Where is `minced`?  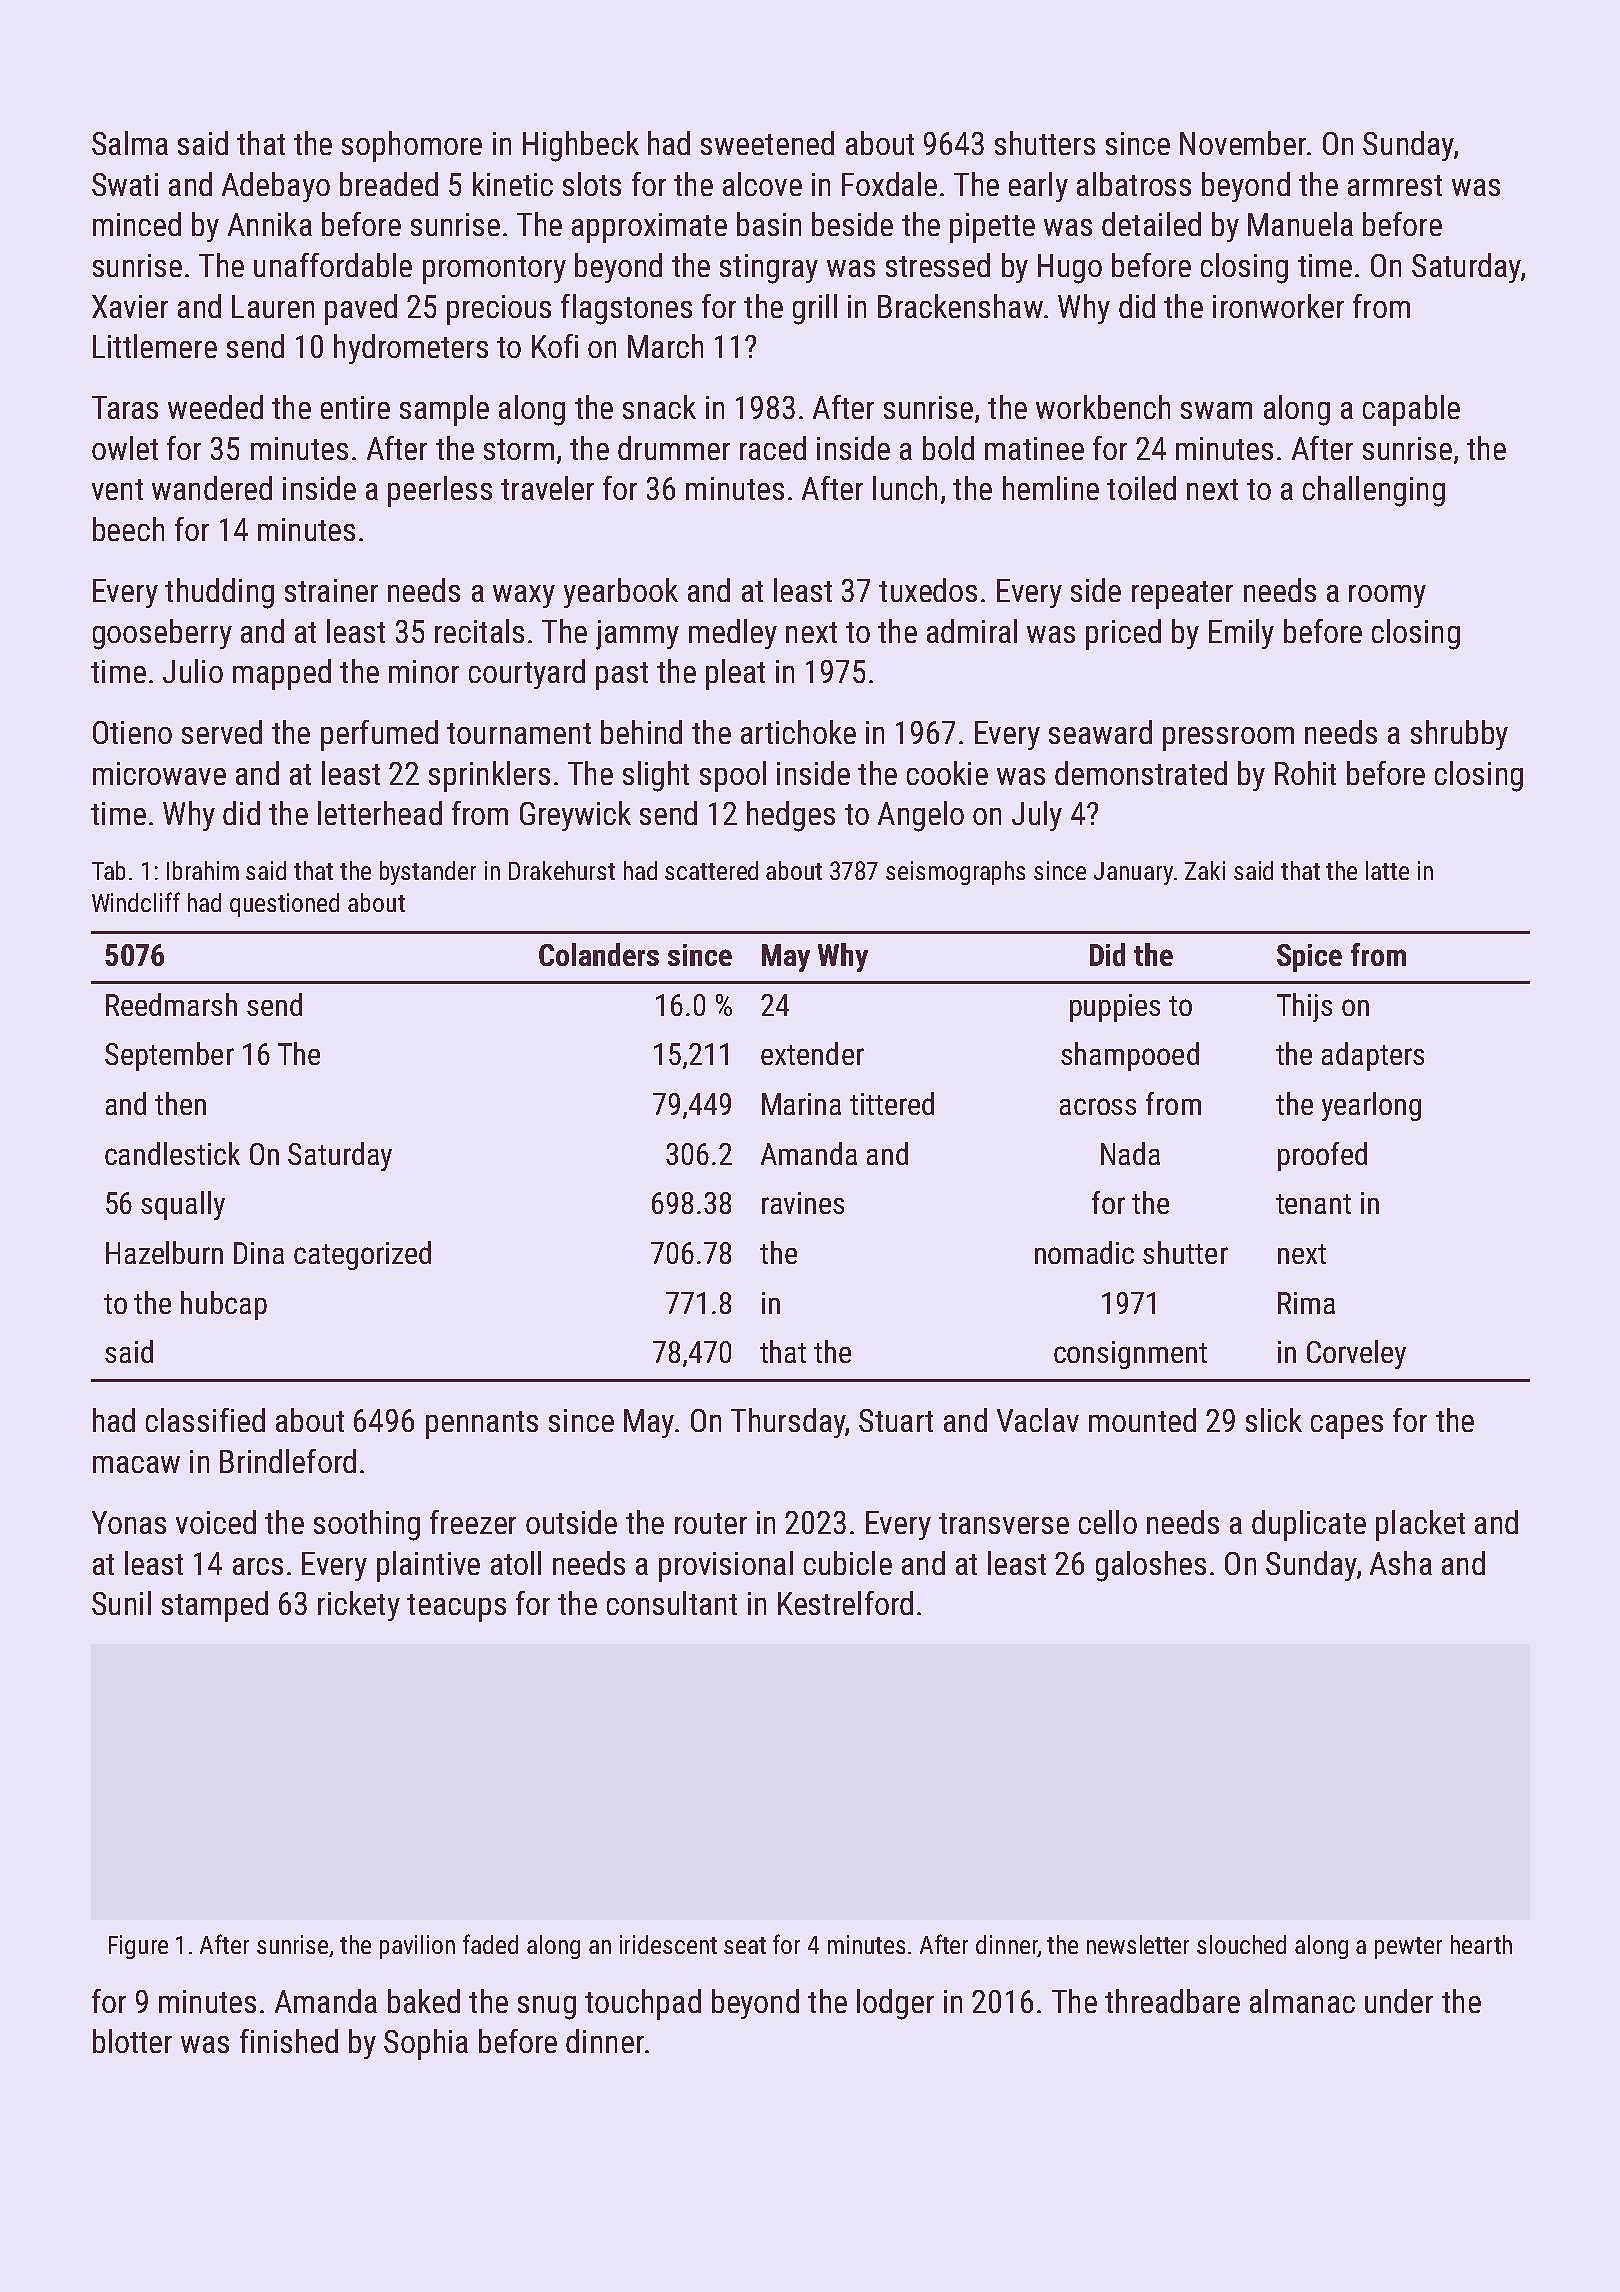 minced is located at coordinates (137, 224).
